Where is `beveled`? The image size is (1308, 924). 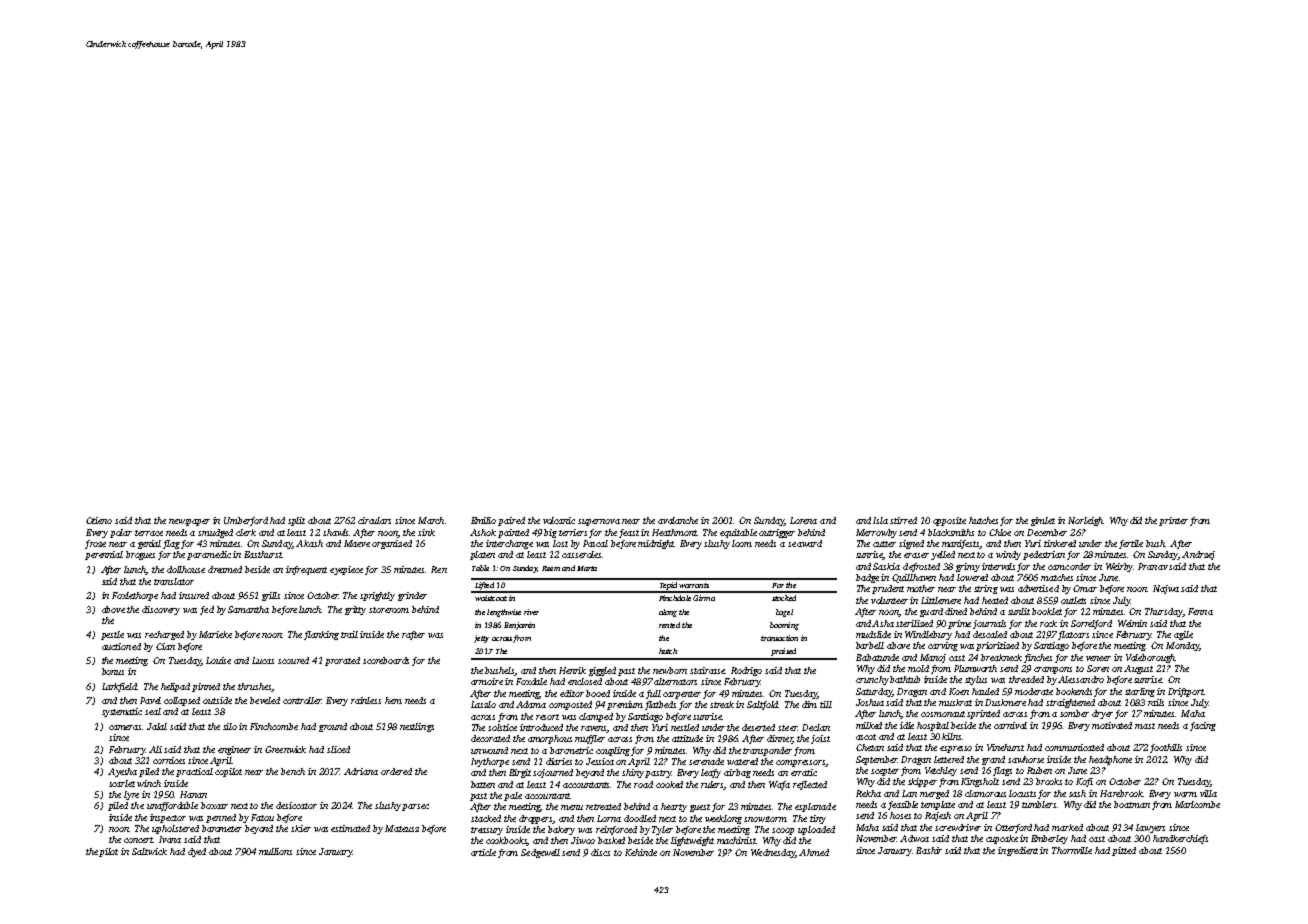 beveled is located at coordinates (265, 700).
